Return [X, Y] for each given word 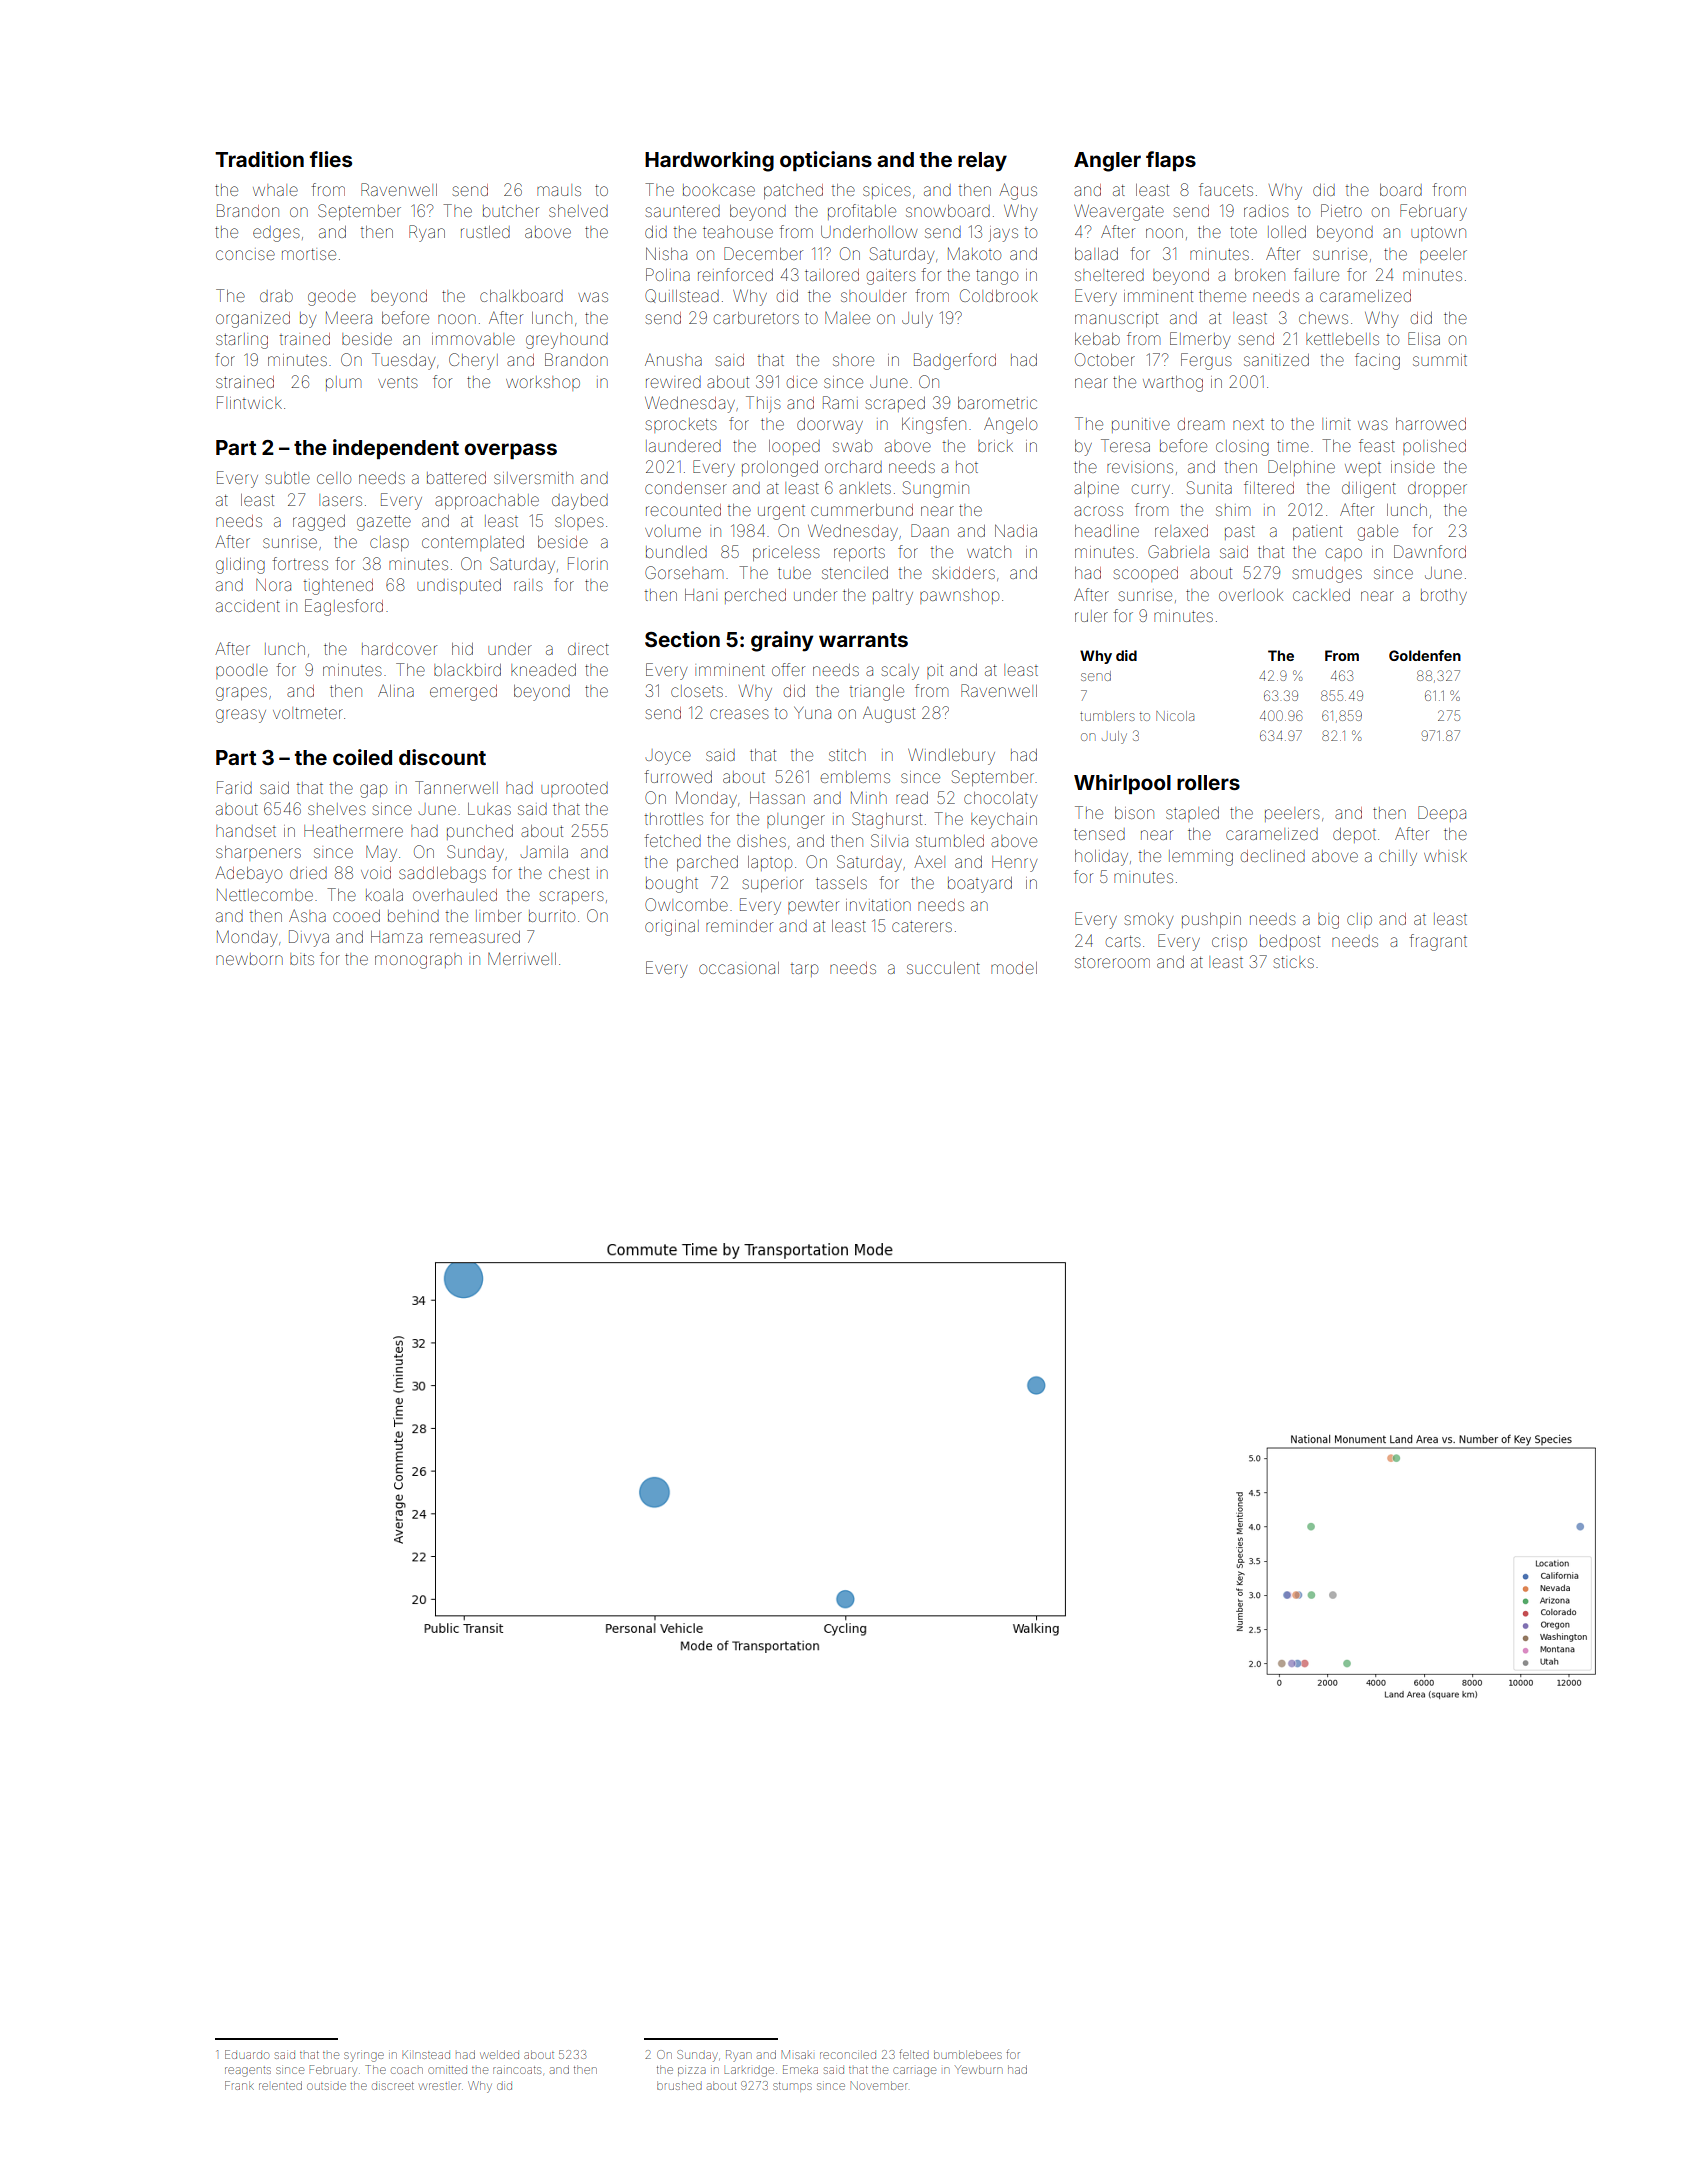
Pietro [1341, 210]
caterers [922, 926]
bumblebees [968, 2055]
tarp [804, 970]
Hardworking [709, 161]
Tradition [259, 159]
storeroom [1112, 962]
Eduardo [247, 2054]
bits [302, 959]
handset [246, 831]
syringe [364, 2057]
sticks [1293, 962]
